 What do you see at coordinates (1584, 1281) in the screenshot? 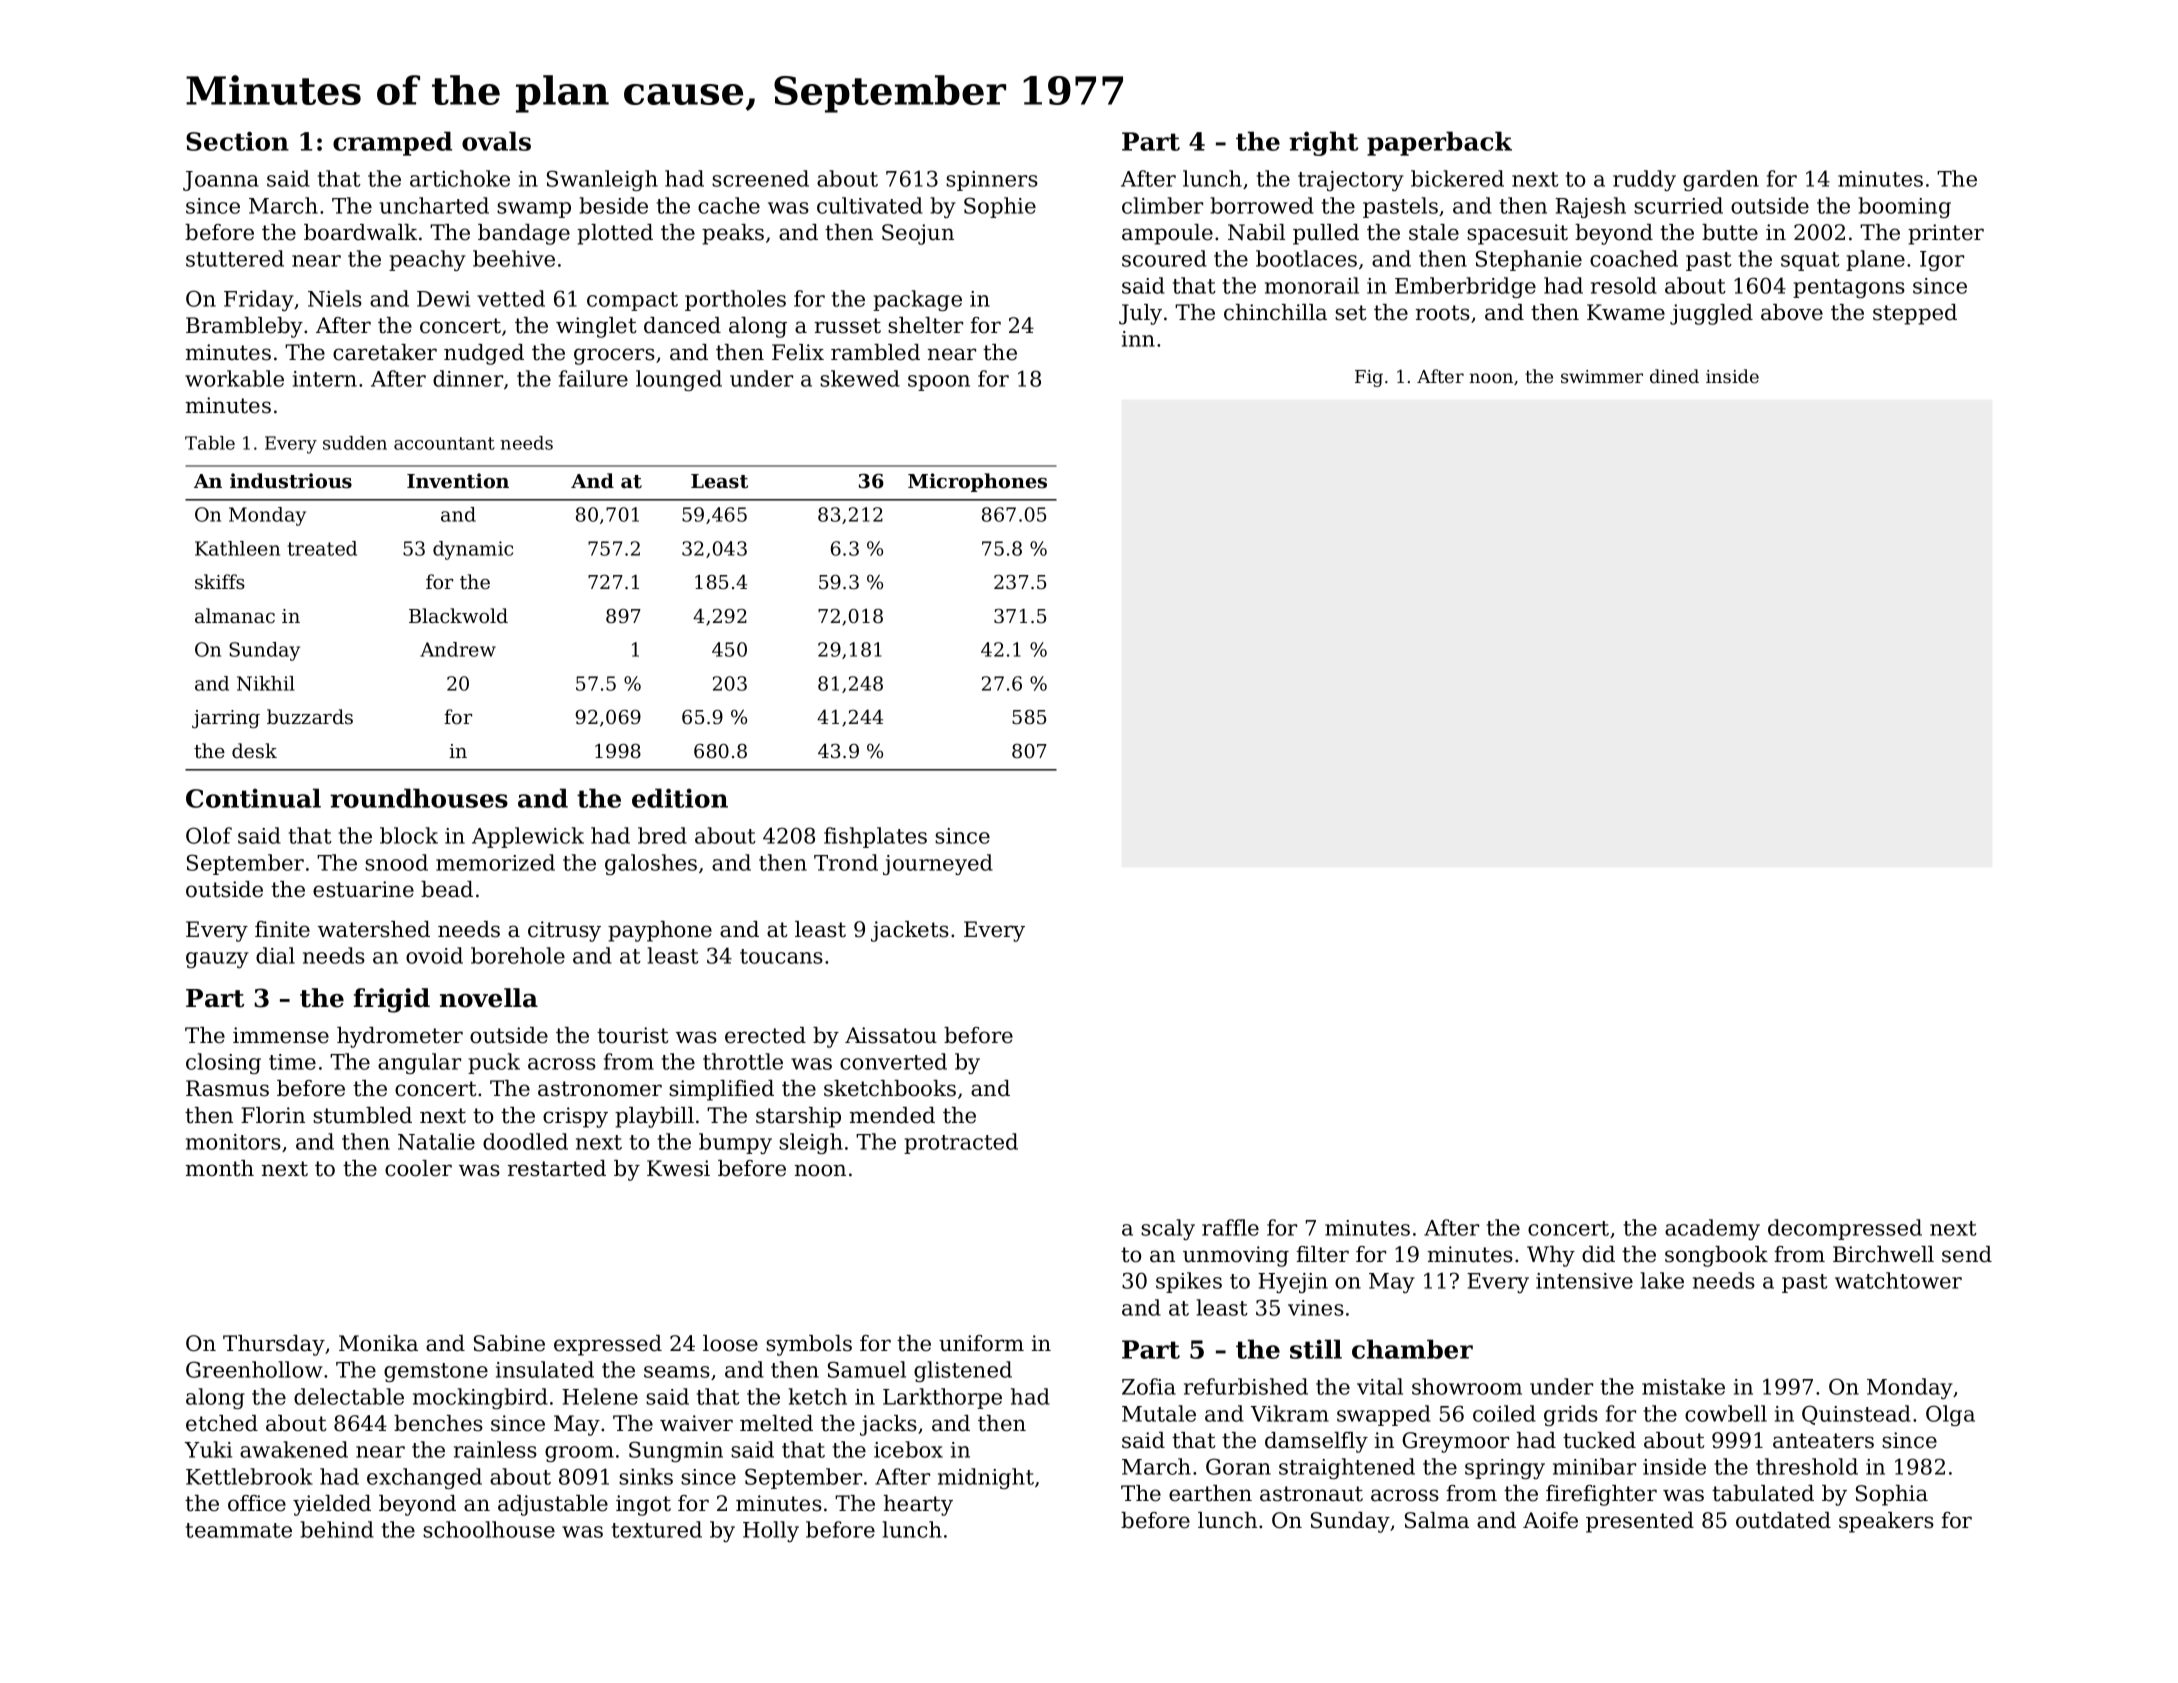
I see `intensive` at bounding box center [1584, 1281].
